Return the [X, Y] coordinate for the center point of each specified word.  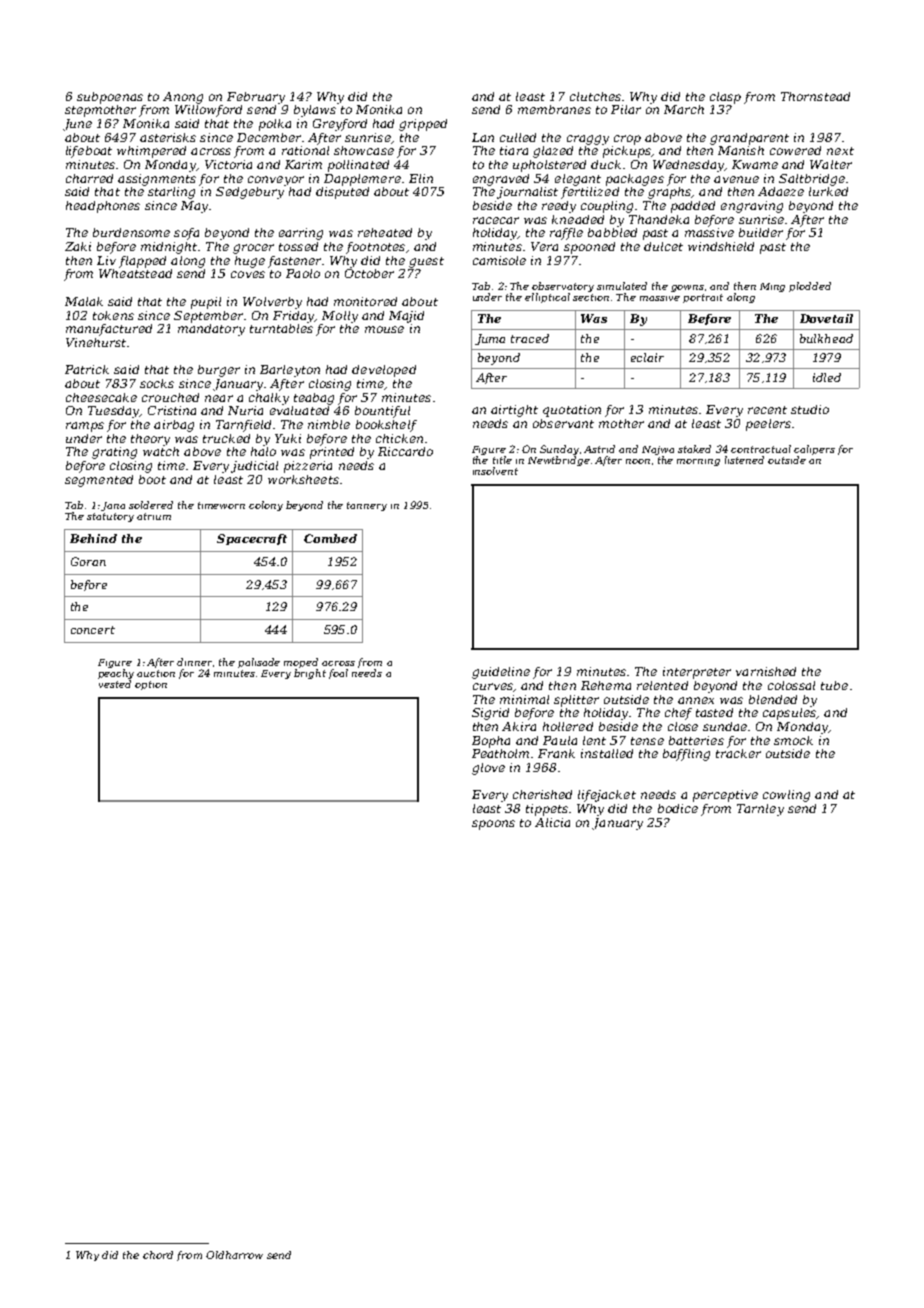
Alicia [552, 822]
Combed [330, 538]
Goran [88, 561]
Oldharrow [234, 1255]
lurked [828, 191]
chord [158, 1255]
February [256, 98]
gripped [423, 125]
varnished [766, 671]
